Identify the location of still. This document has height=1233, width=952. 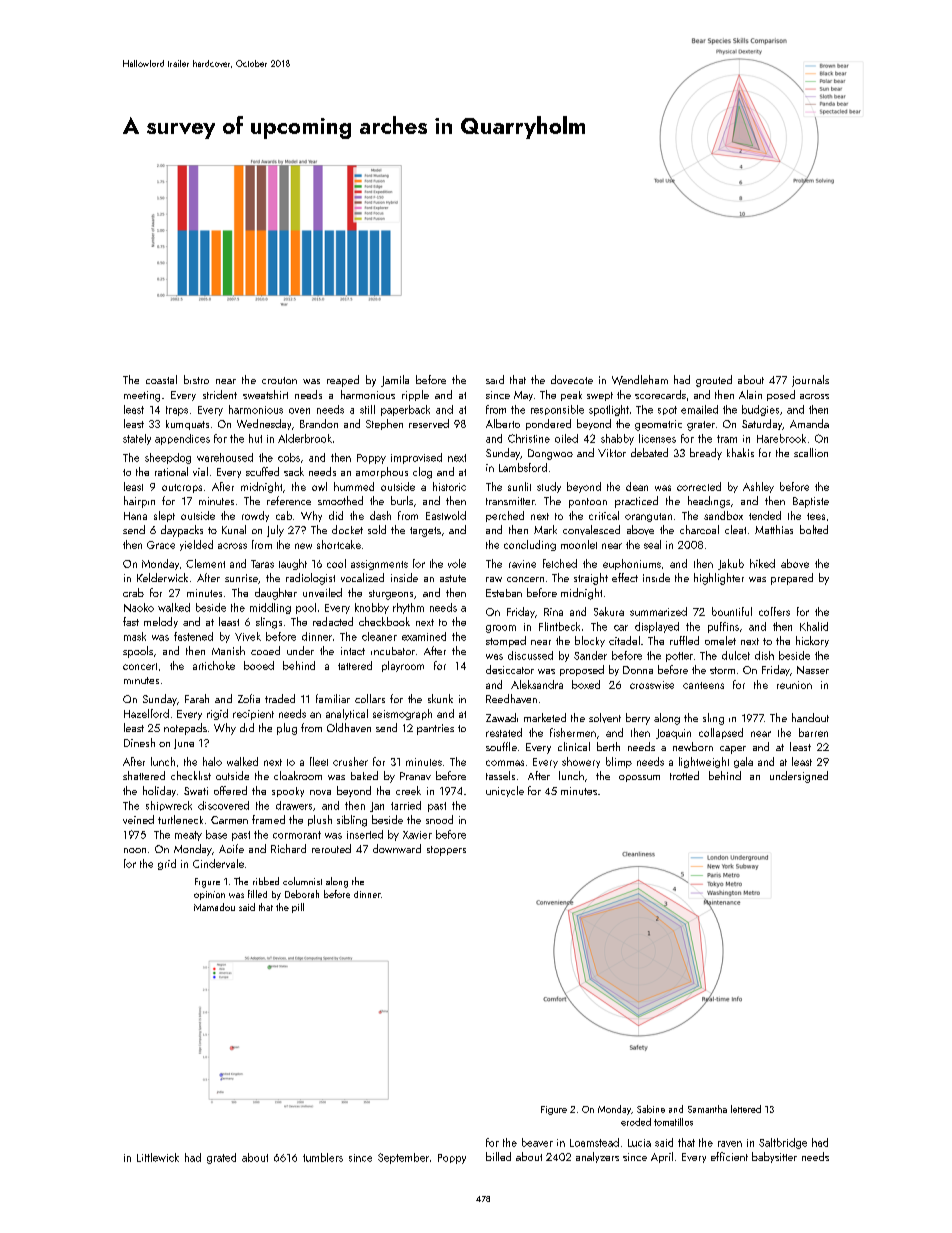
(367, 409).
